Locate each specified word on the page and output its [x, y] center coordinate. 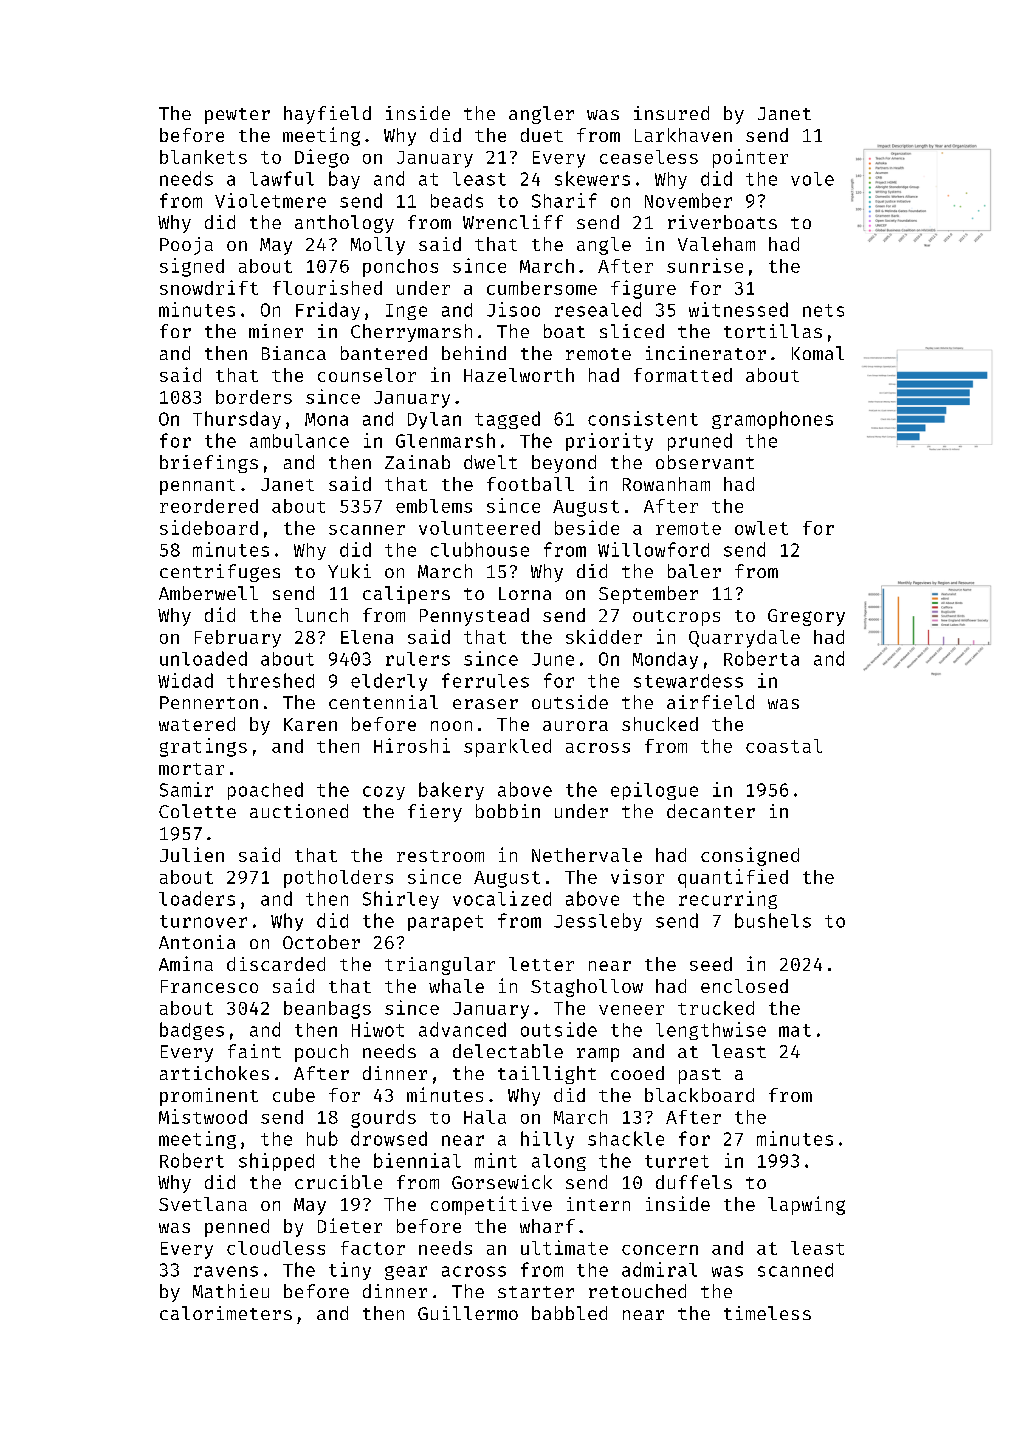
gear [406, 1273]
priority [609, 442]
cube [294, 1095]
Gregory [806, 617]
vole [812, 179]
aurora [575, 726]
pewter [237, 116]
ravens [226, 1271]
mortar [191, 769]
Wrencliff [513, 222]
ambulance [299, 441]
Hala [485, 1117]
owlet [761, 528]
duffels [694, 1182]
